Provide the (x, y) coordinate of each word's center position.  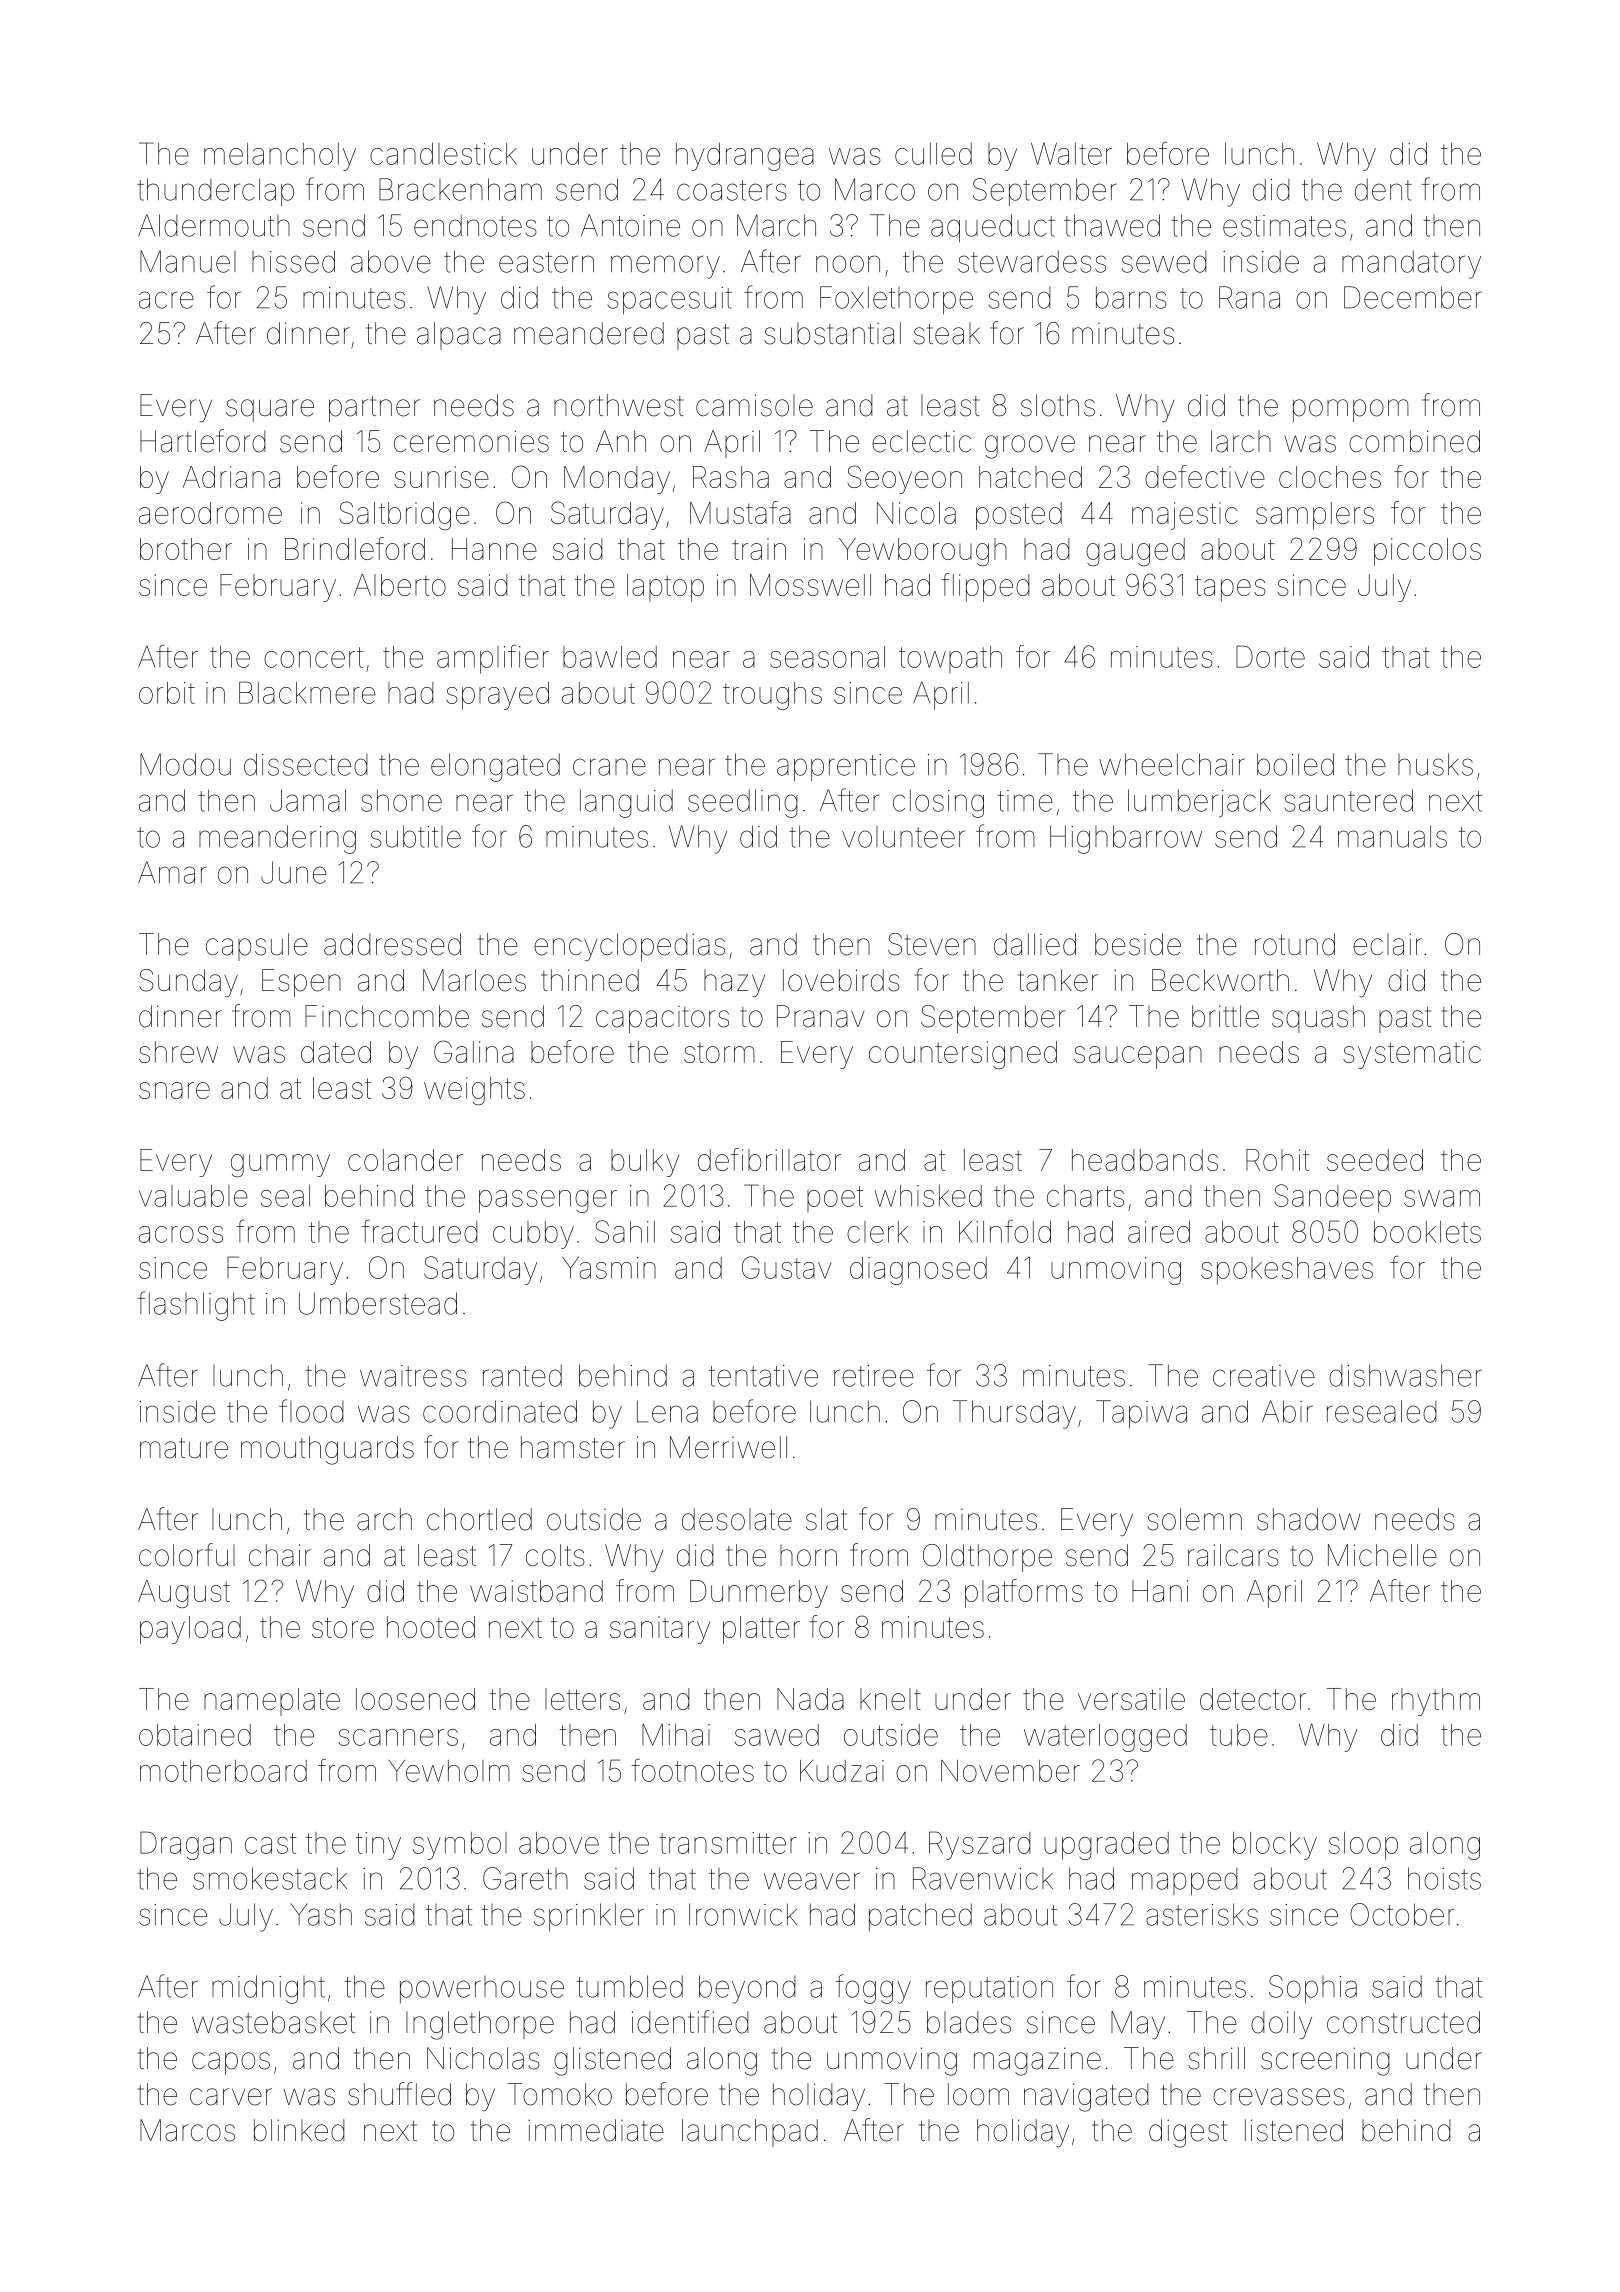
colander (405, 1160)
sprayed (497, 696)
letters (582, 1699)
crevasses (1279, 2097)
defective (1205, 476)
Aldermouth (214, 225)
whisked (928, 1196)
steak (947, 333)
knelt (890, 1699)
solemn (1194, 1519)
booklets (1427, 1232)
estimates (1284, 226)
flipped (985, 587)
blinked (299, 2130)
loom (978, 2094)
